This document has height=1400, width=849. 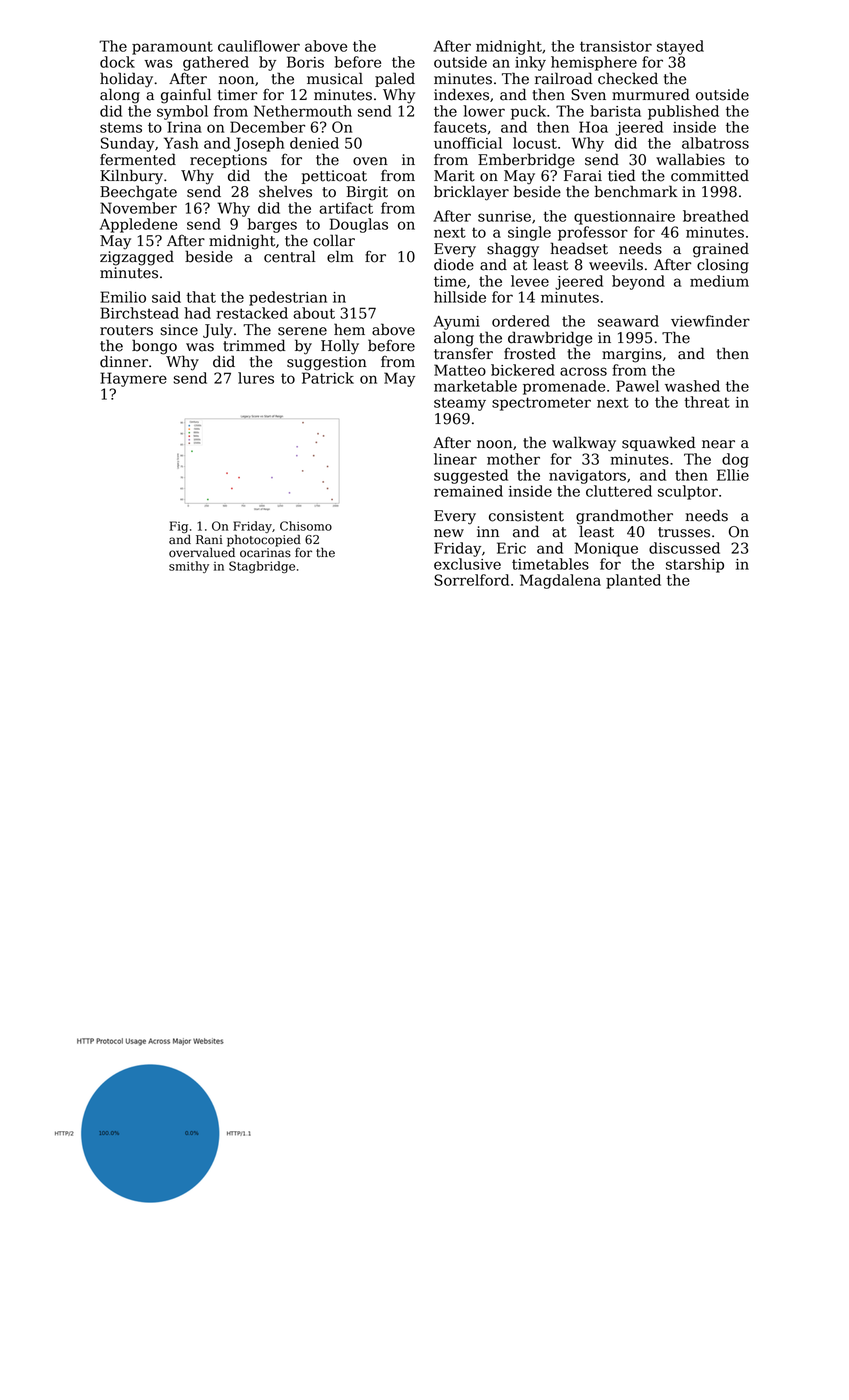 I want to click on planted, so click(x=633, y=581).
